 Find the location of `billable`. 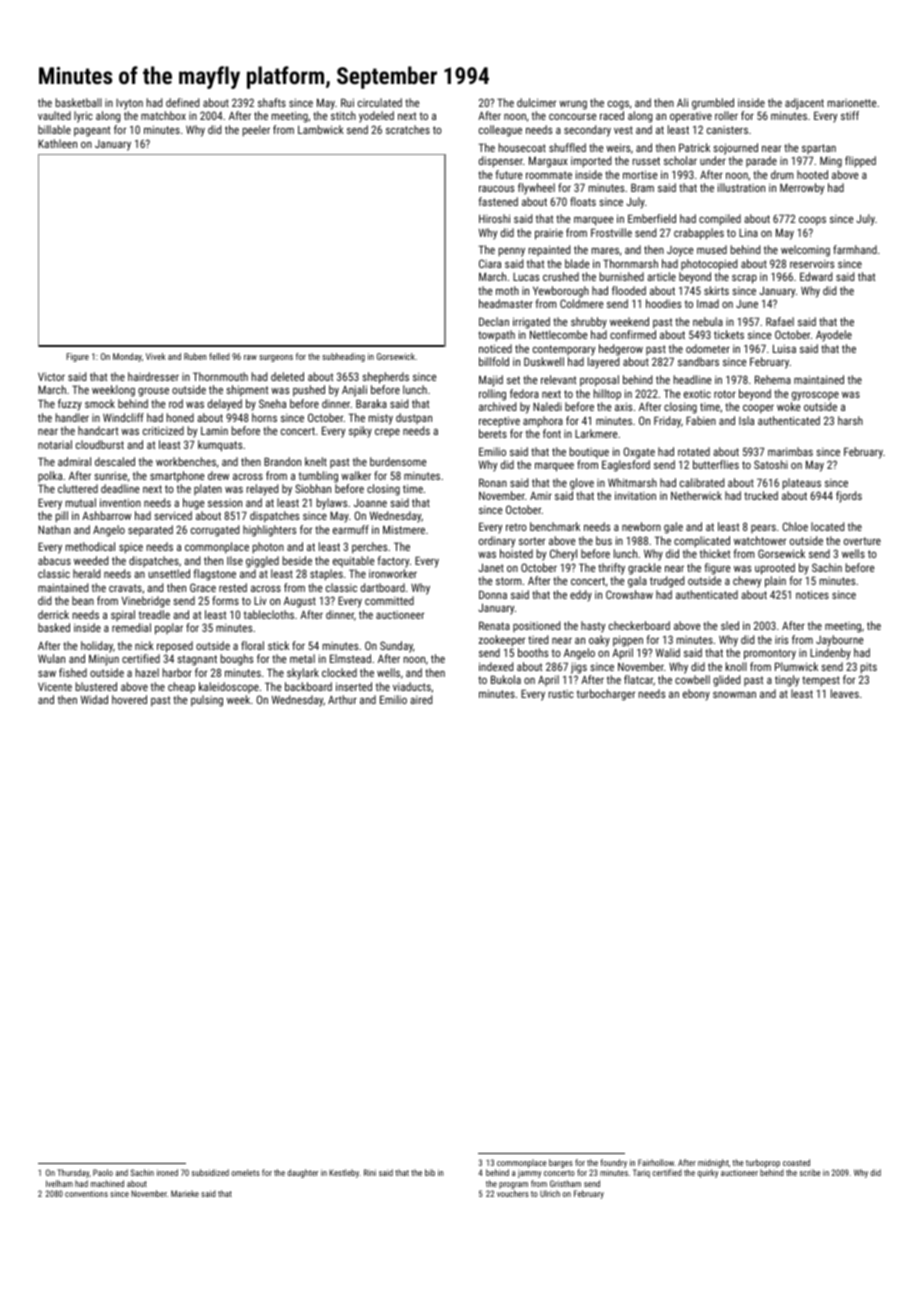

billable is located at coordinates (54, 129).
